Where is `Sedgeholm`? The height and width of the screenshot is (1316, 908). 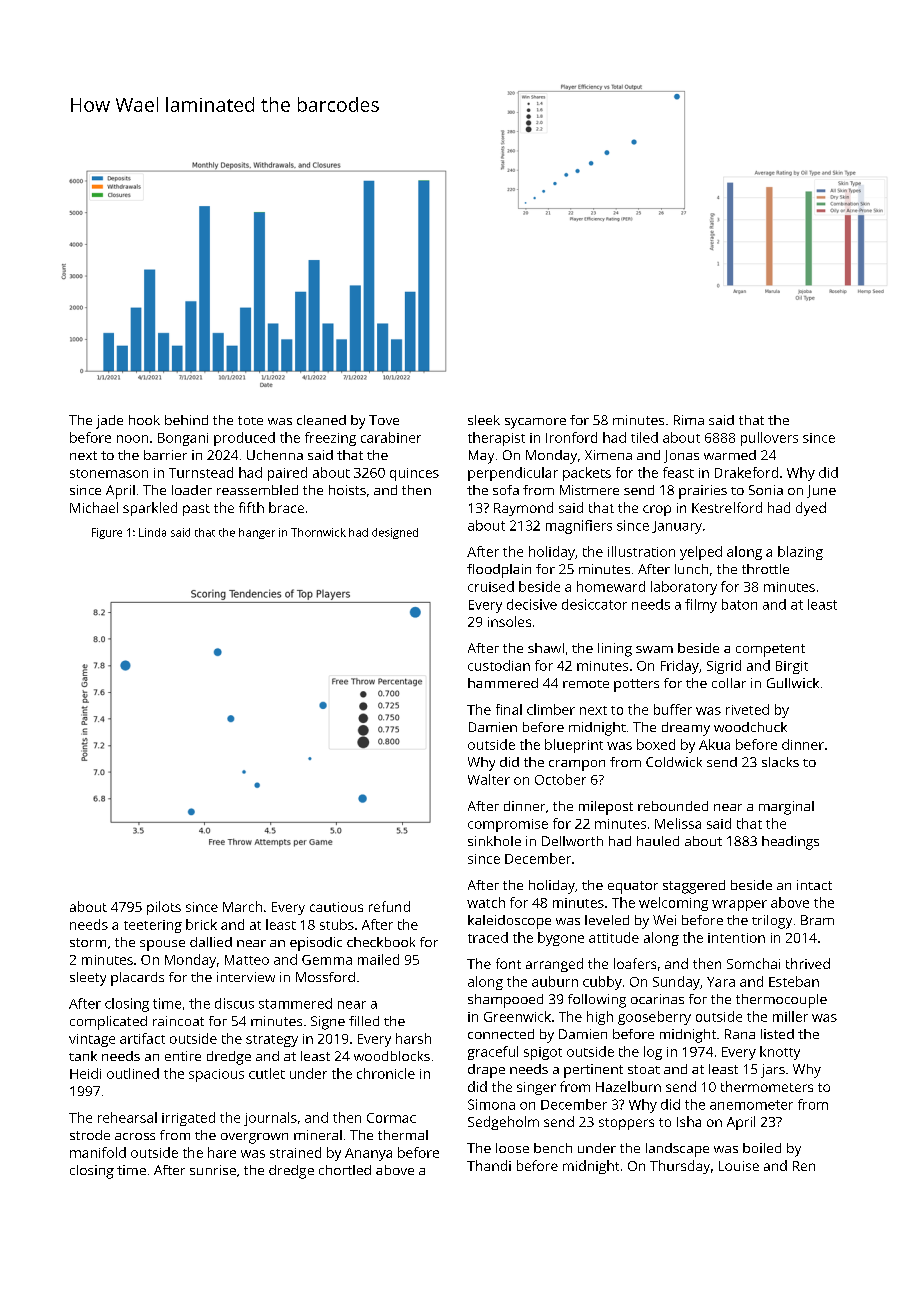 Sedgeholm is located at coordinates (503, 1123).
